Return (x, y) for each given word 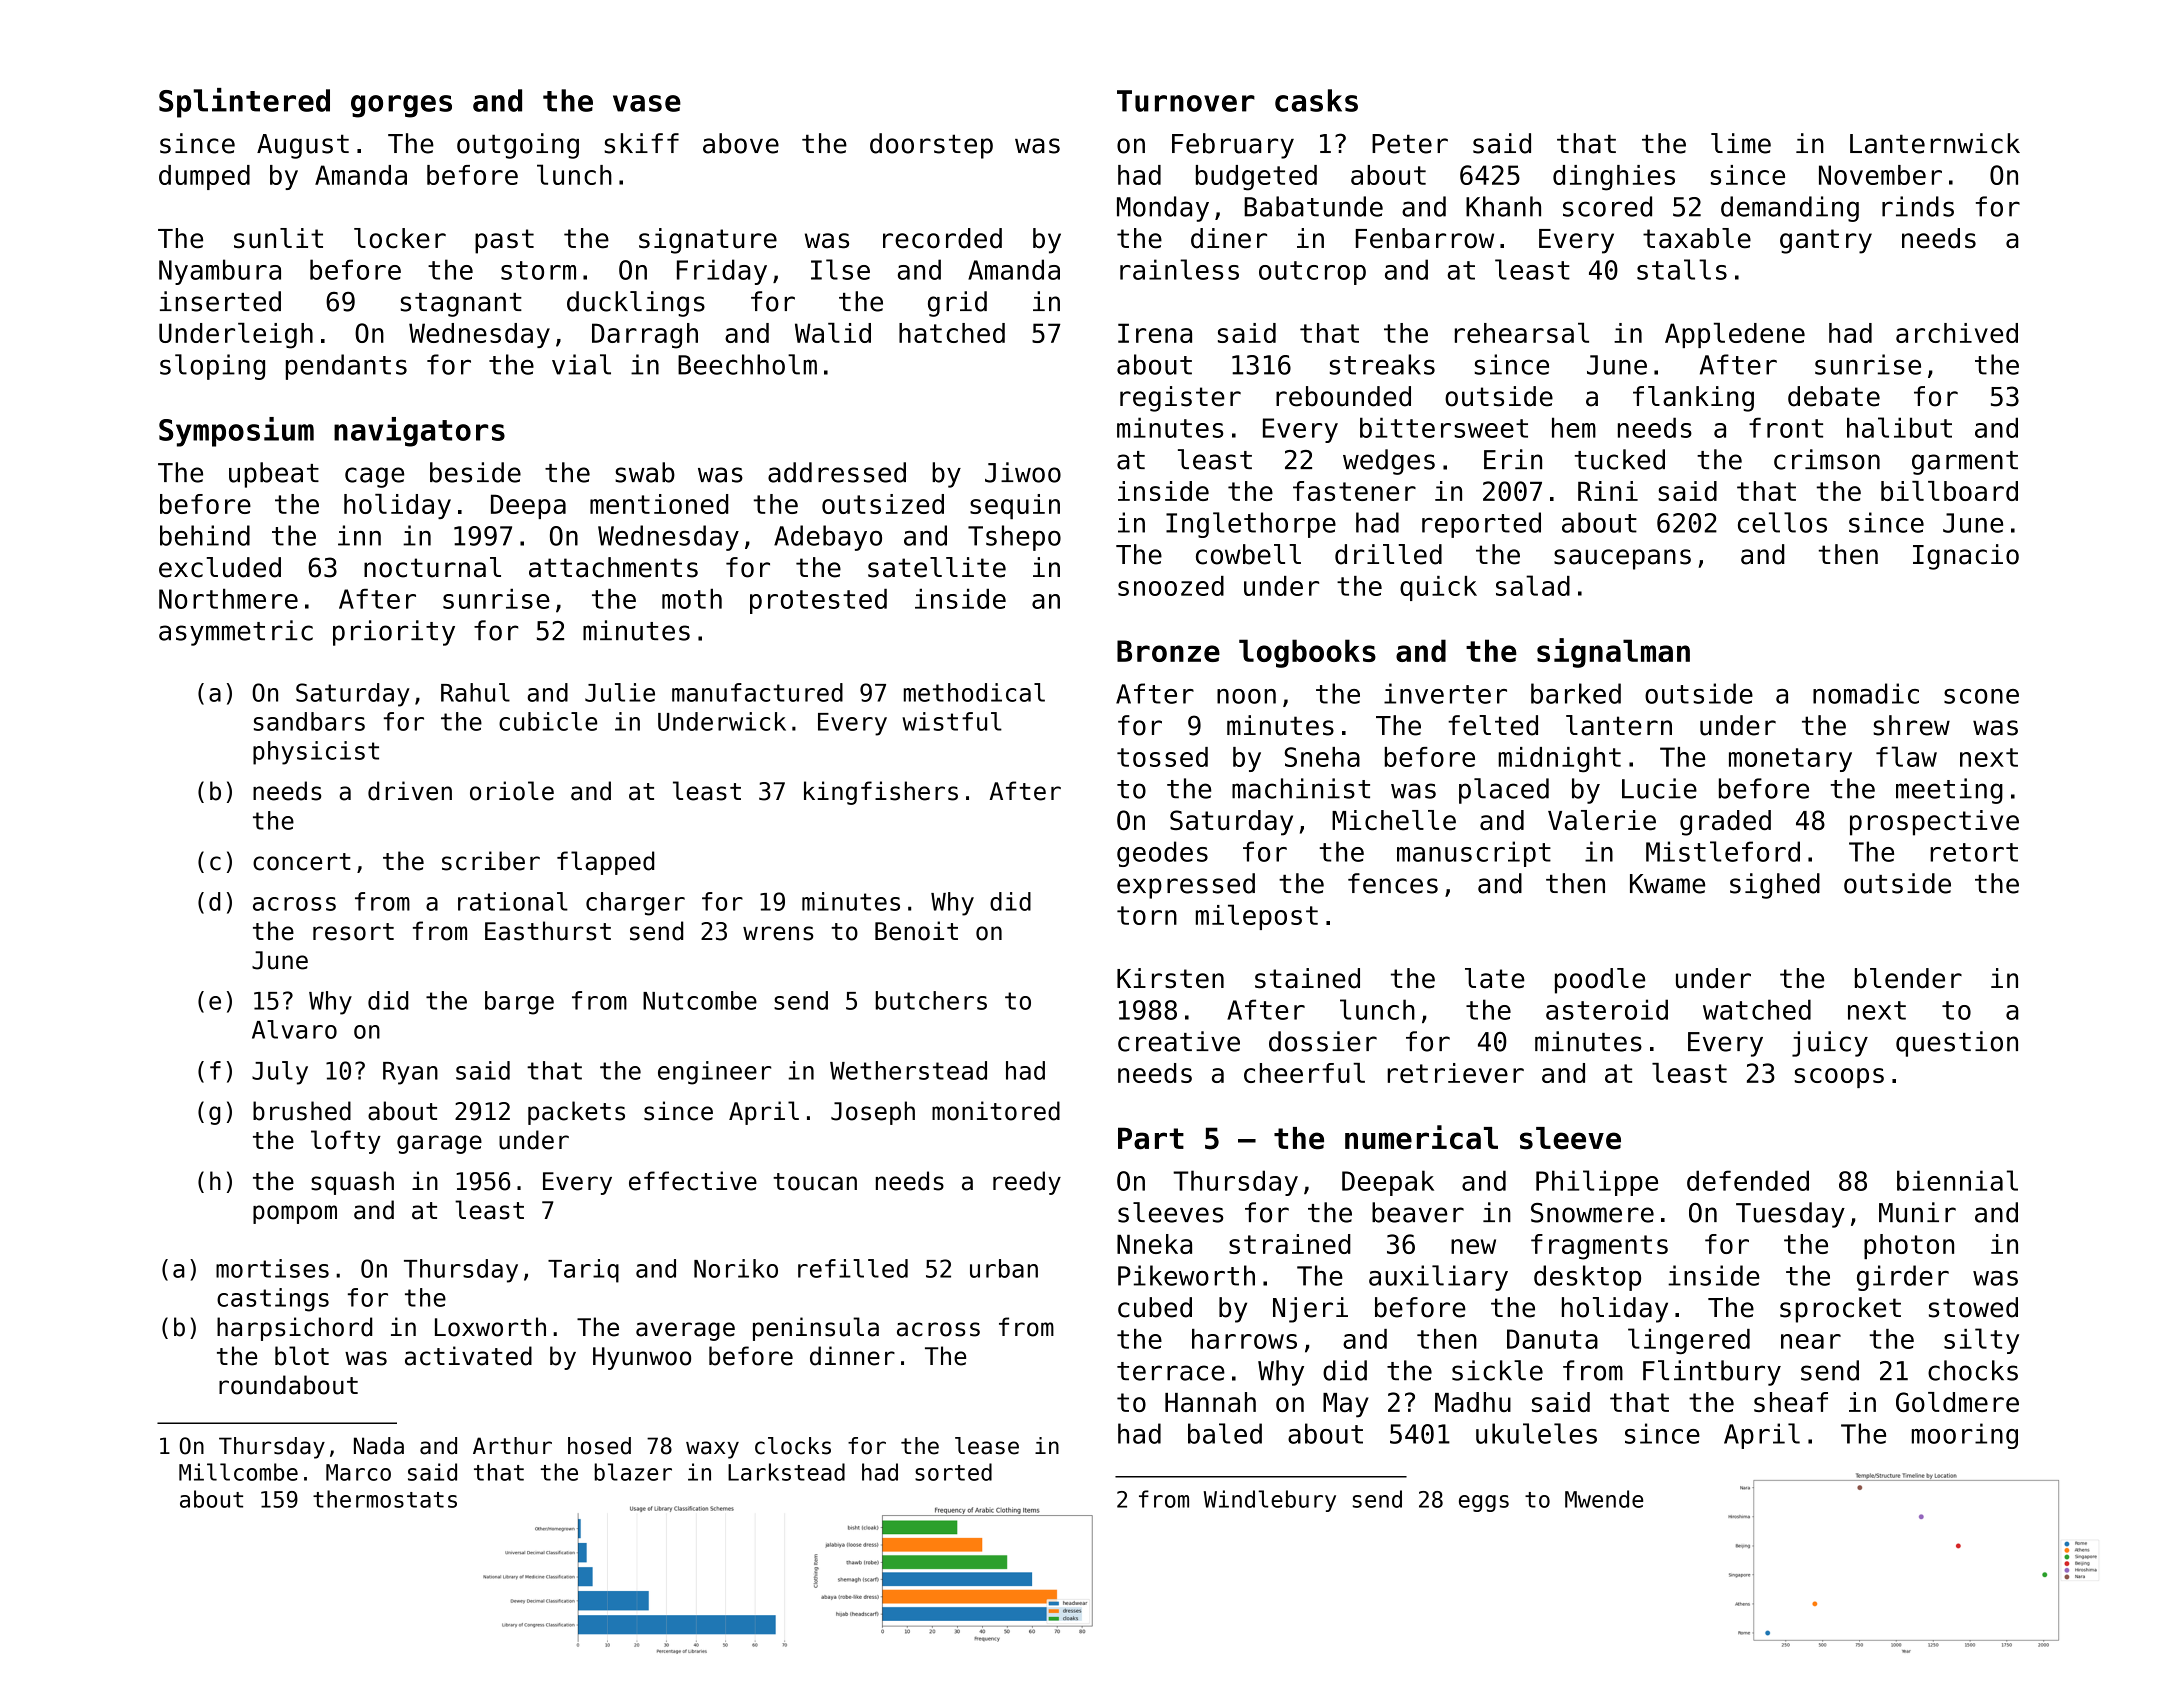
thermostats (385, 1499)
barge (519, 1003)
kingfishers (881, 793)
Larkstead (786, 1472)
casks (1316, 100)
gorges (401, 106)
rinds (1918, 206)
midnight (1559, 760)
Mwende (1604, 1499)
